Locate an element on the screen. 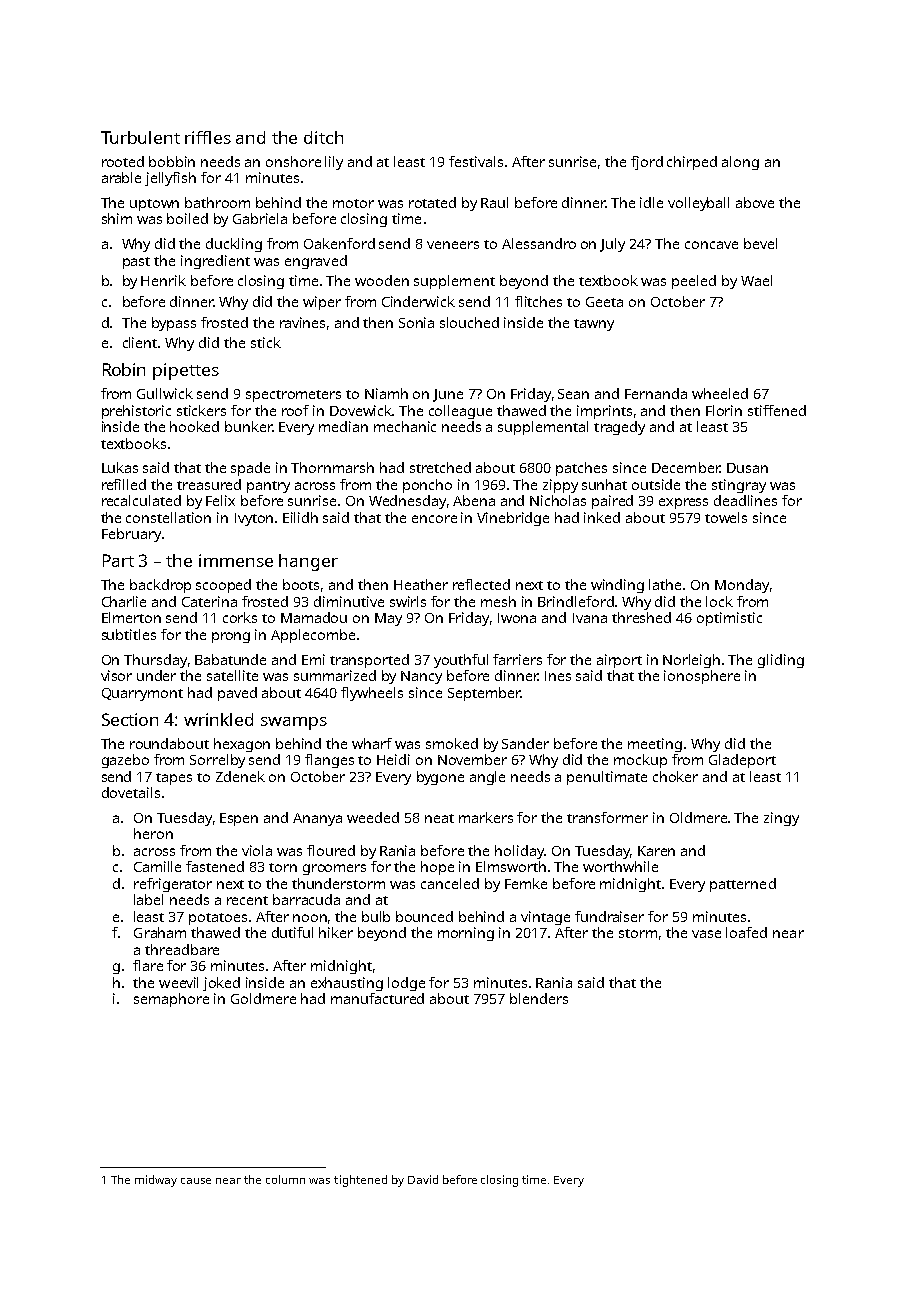  above is located at coordinates (755, 202).
